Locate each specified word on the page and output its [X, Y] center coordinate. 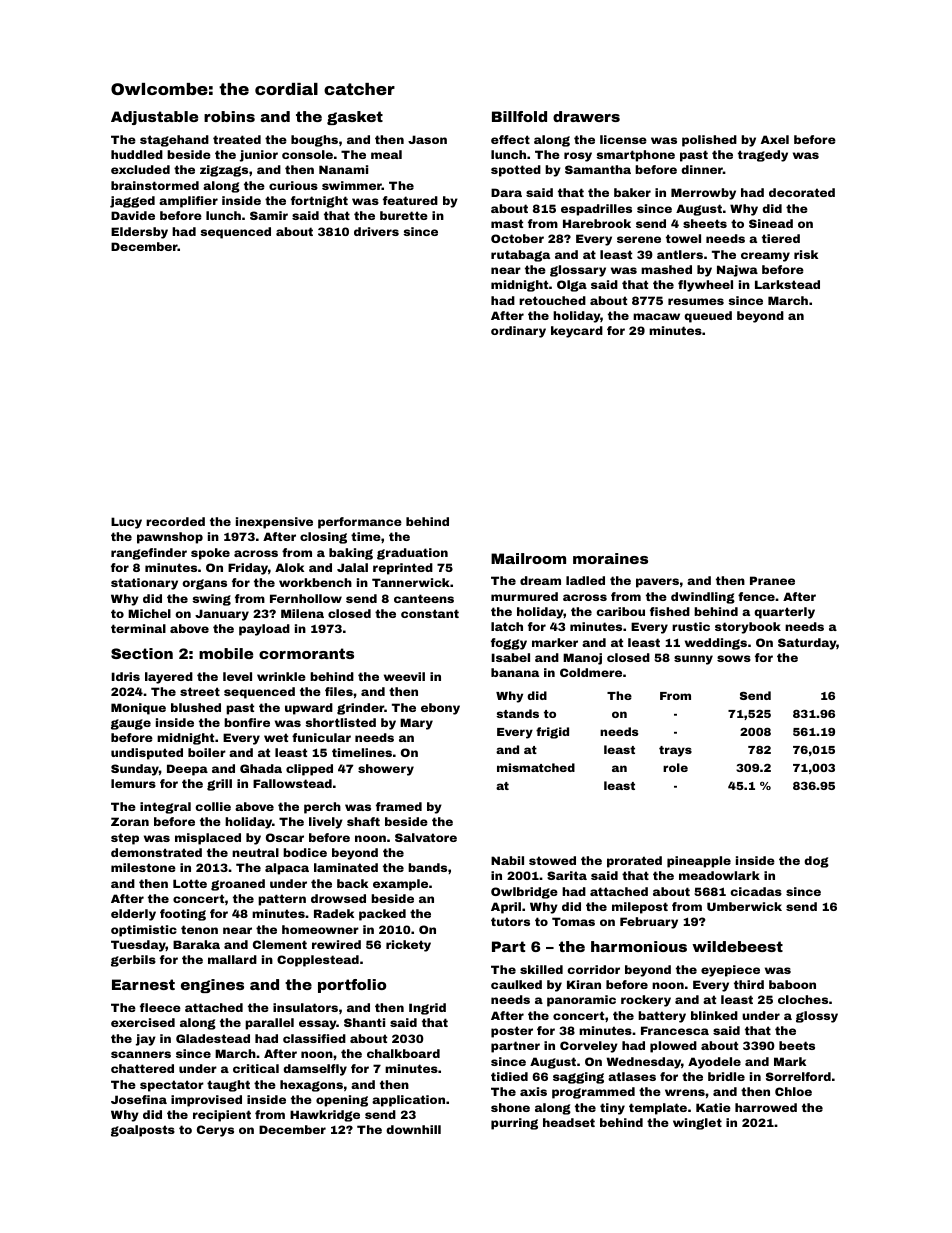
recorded [175, 521]
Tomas [573, 921]
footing [183, 915]
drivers [376, 231]
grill [219, 785]
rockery [646, 1001]
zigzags [224, 171]
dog [816, 862]
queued [708, 317]
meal [386, 154]
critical [256, 1068]
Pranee [772, 580]
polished [709, 141]
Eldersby [139, 233]
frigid [552, 733]
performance [360, 523]
